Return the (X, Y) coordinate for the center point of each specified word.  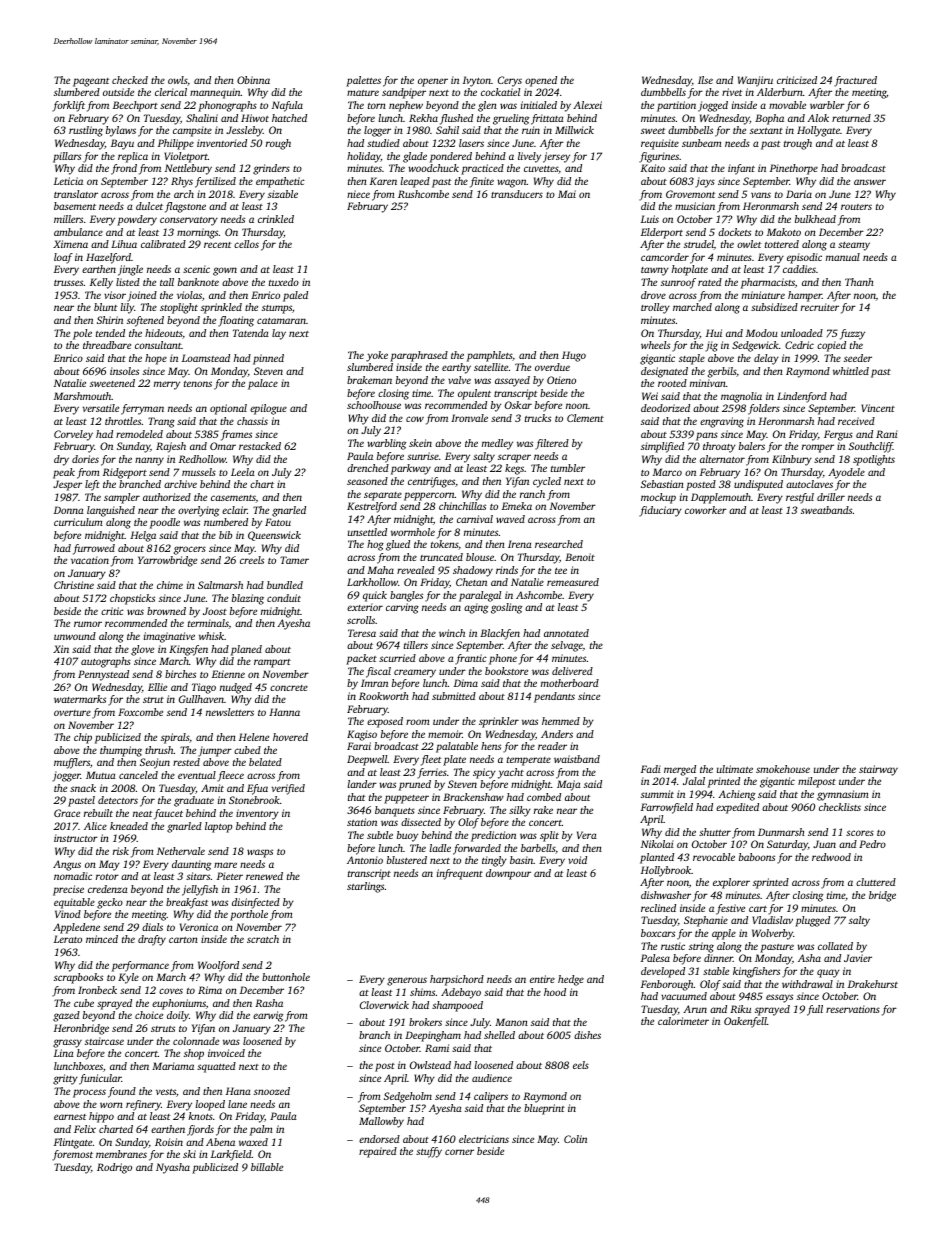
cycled (547, 482)
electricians (484, 1139)
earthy (456, 368)
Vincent (878, 408)
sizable (283, 194)
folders (764, 409)
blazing (248, 599)
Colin (575, 1139)
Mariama (173, 1066)
